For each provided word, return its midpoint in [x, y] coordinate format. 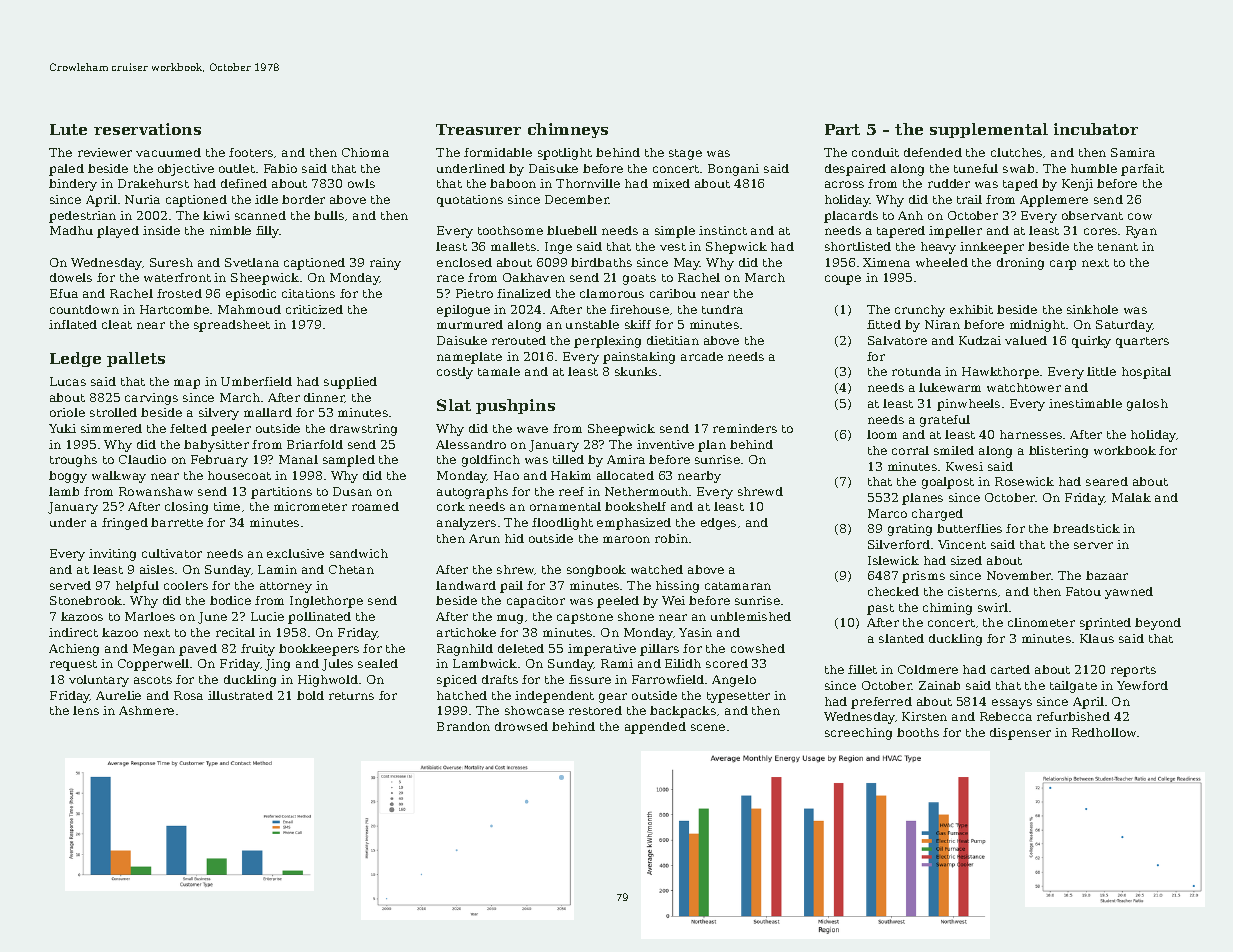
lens [86, 710]
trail [969, 199]
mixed [671, 183]
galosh [1147, 405]
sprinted [1105, 624]
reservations [147, 129]
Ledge [75, 359]
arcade [702, 356]
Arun [484, 538]
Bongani [733, 170]
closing [186, 508]
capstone [585, 618]
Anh [910, 215]
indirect [73, 632]
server [1093, 545]
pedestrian [82, 217]
